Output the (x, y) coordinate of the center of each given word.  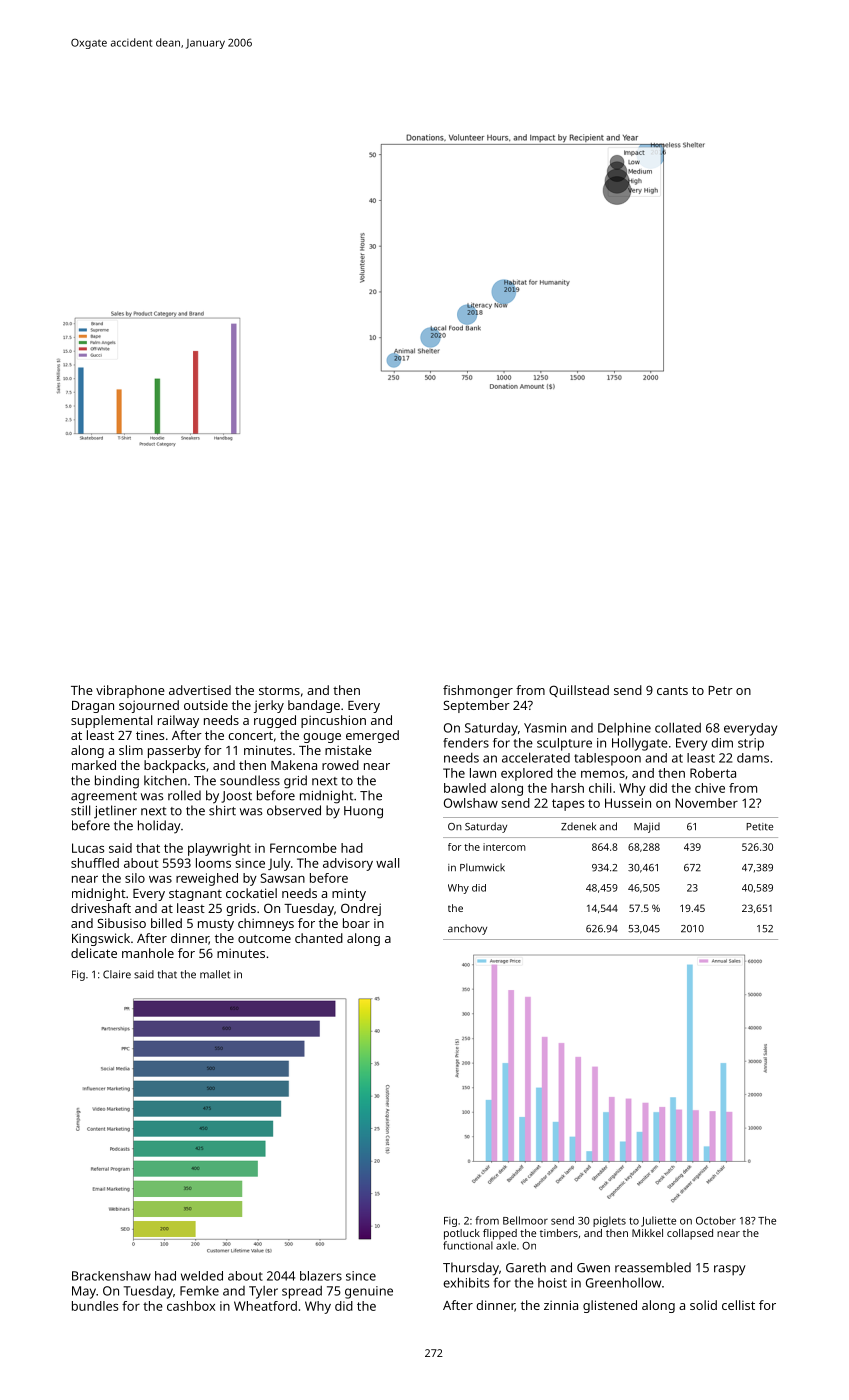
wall (387, 863)
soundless (250, 780)
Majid (647, 827)
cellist (738, 1305)
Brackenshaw (111, 1276)
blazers (321, 1276)
